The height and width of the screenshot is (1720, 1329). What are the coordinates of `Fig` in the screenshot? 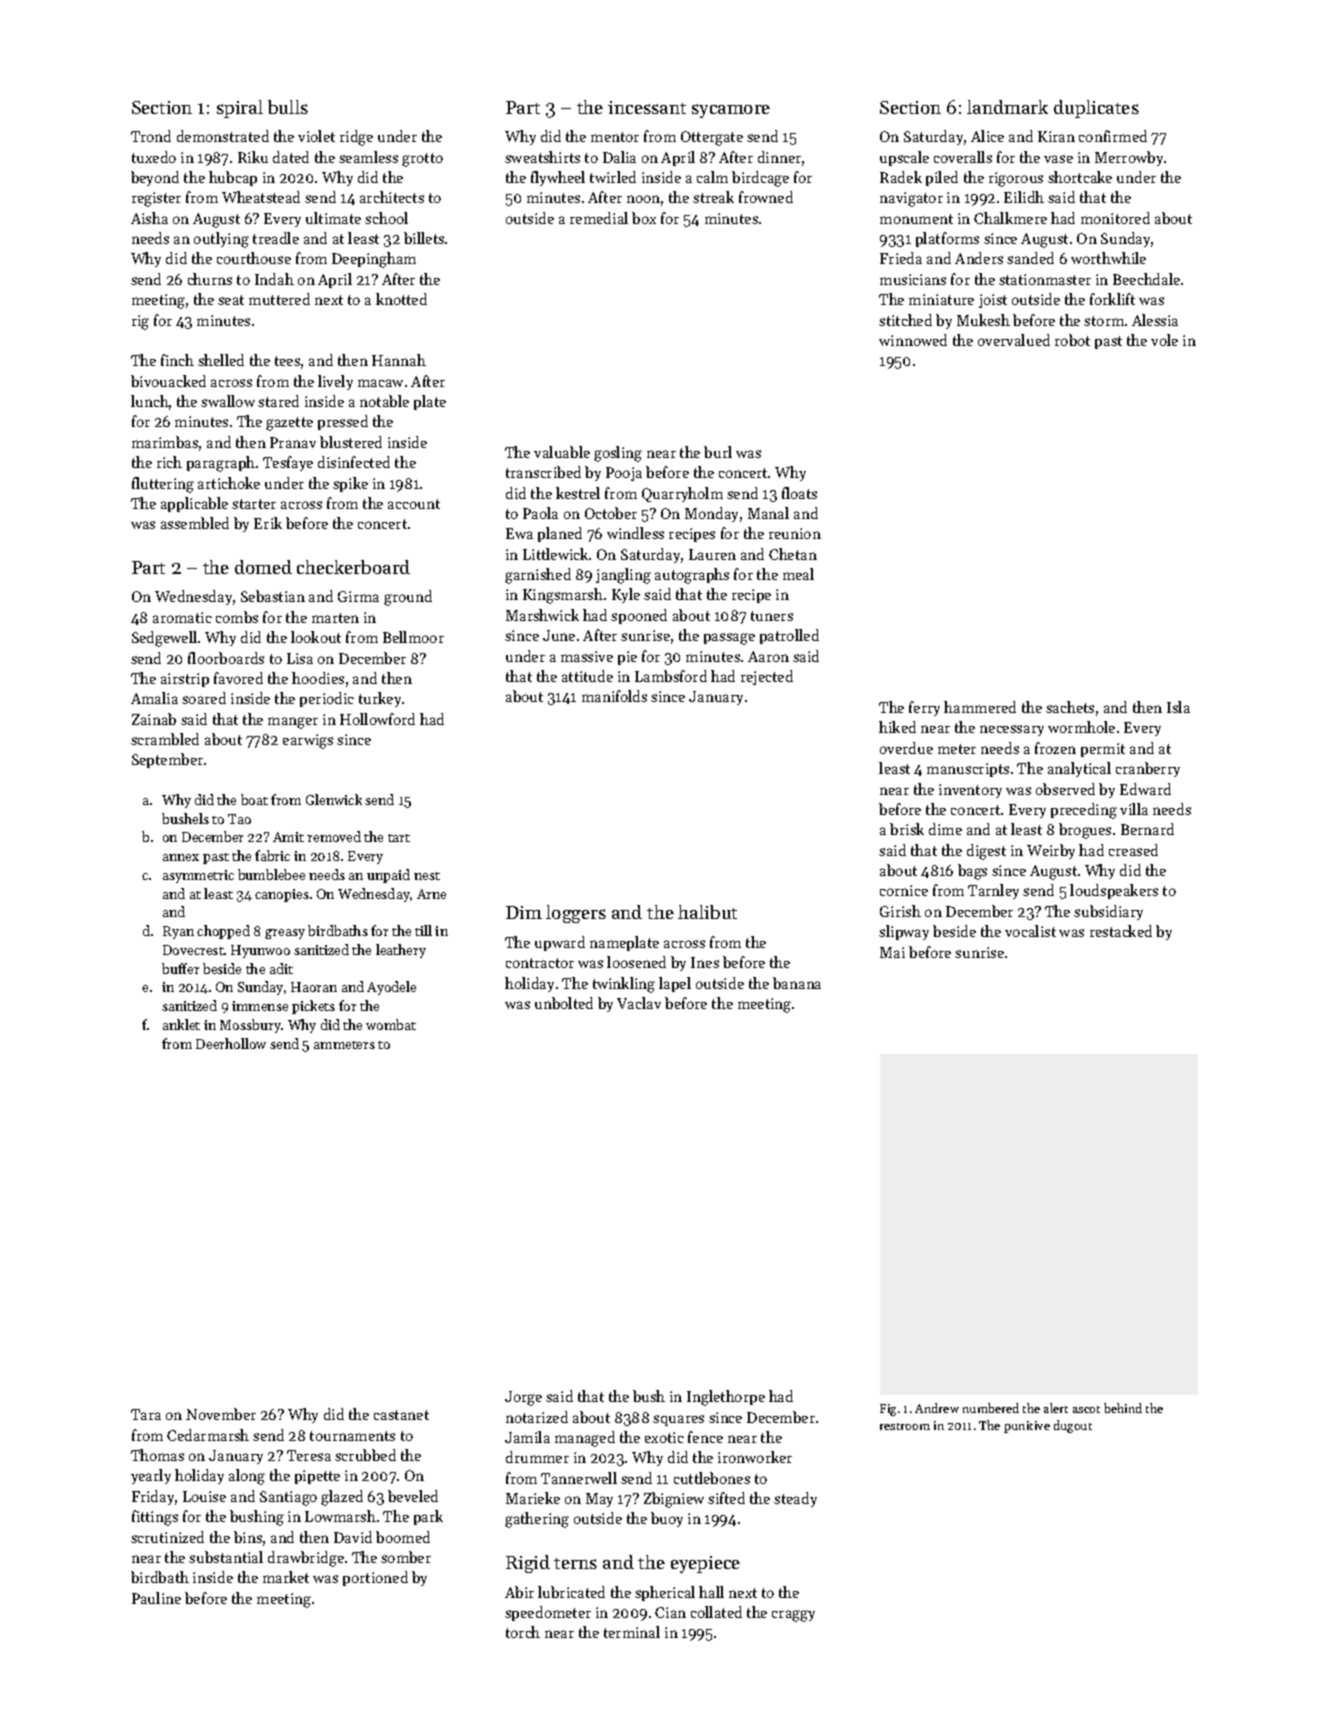 It's located at (888, 1410).
